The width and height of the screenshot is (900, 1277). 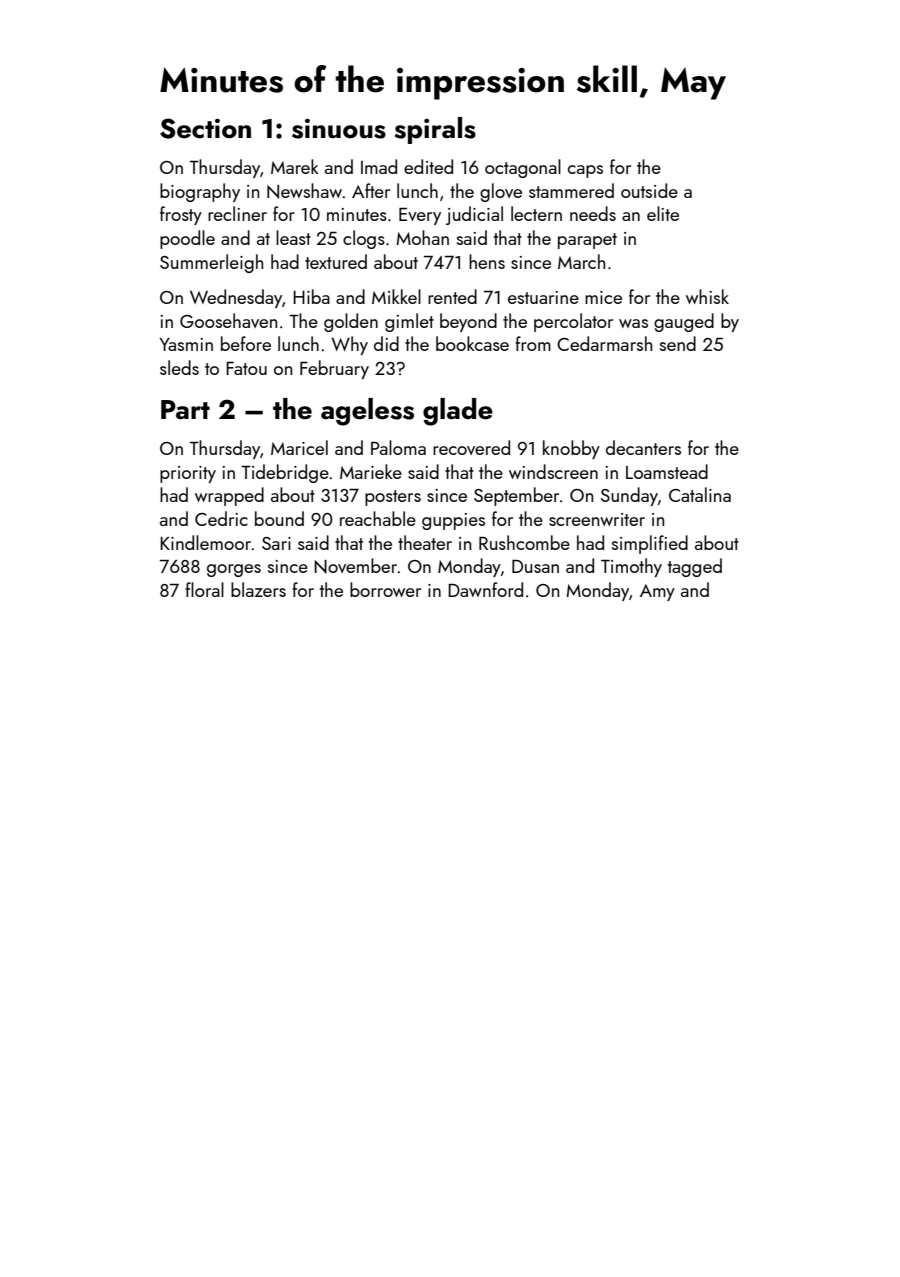 I want to click on Cedarmarsh, so click(x=604, y=343).
